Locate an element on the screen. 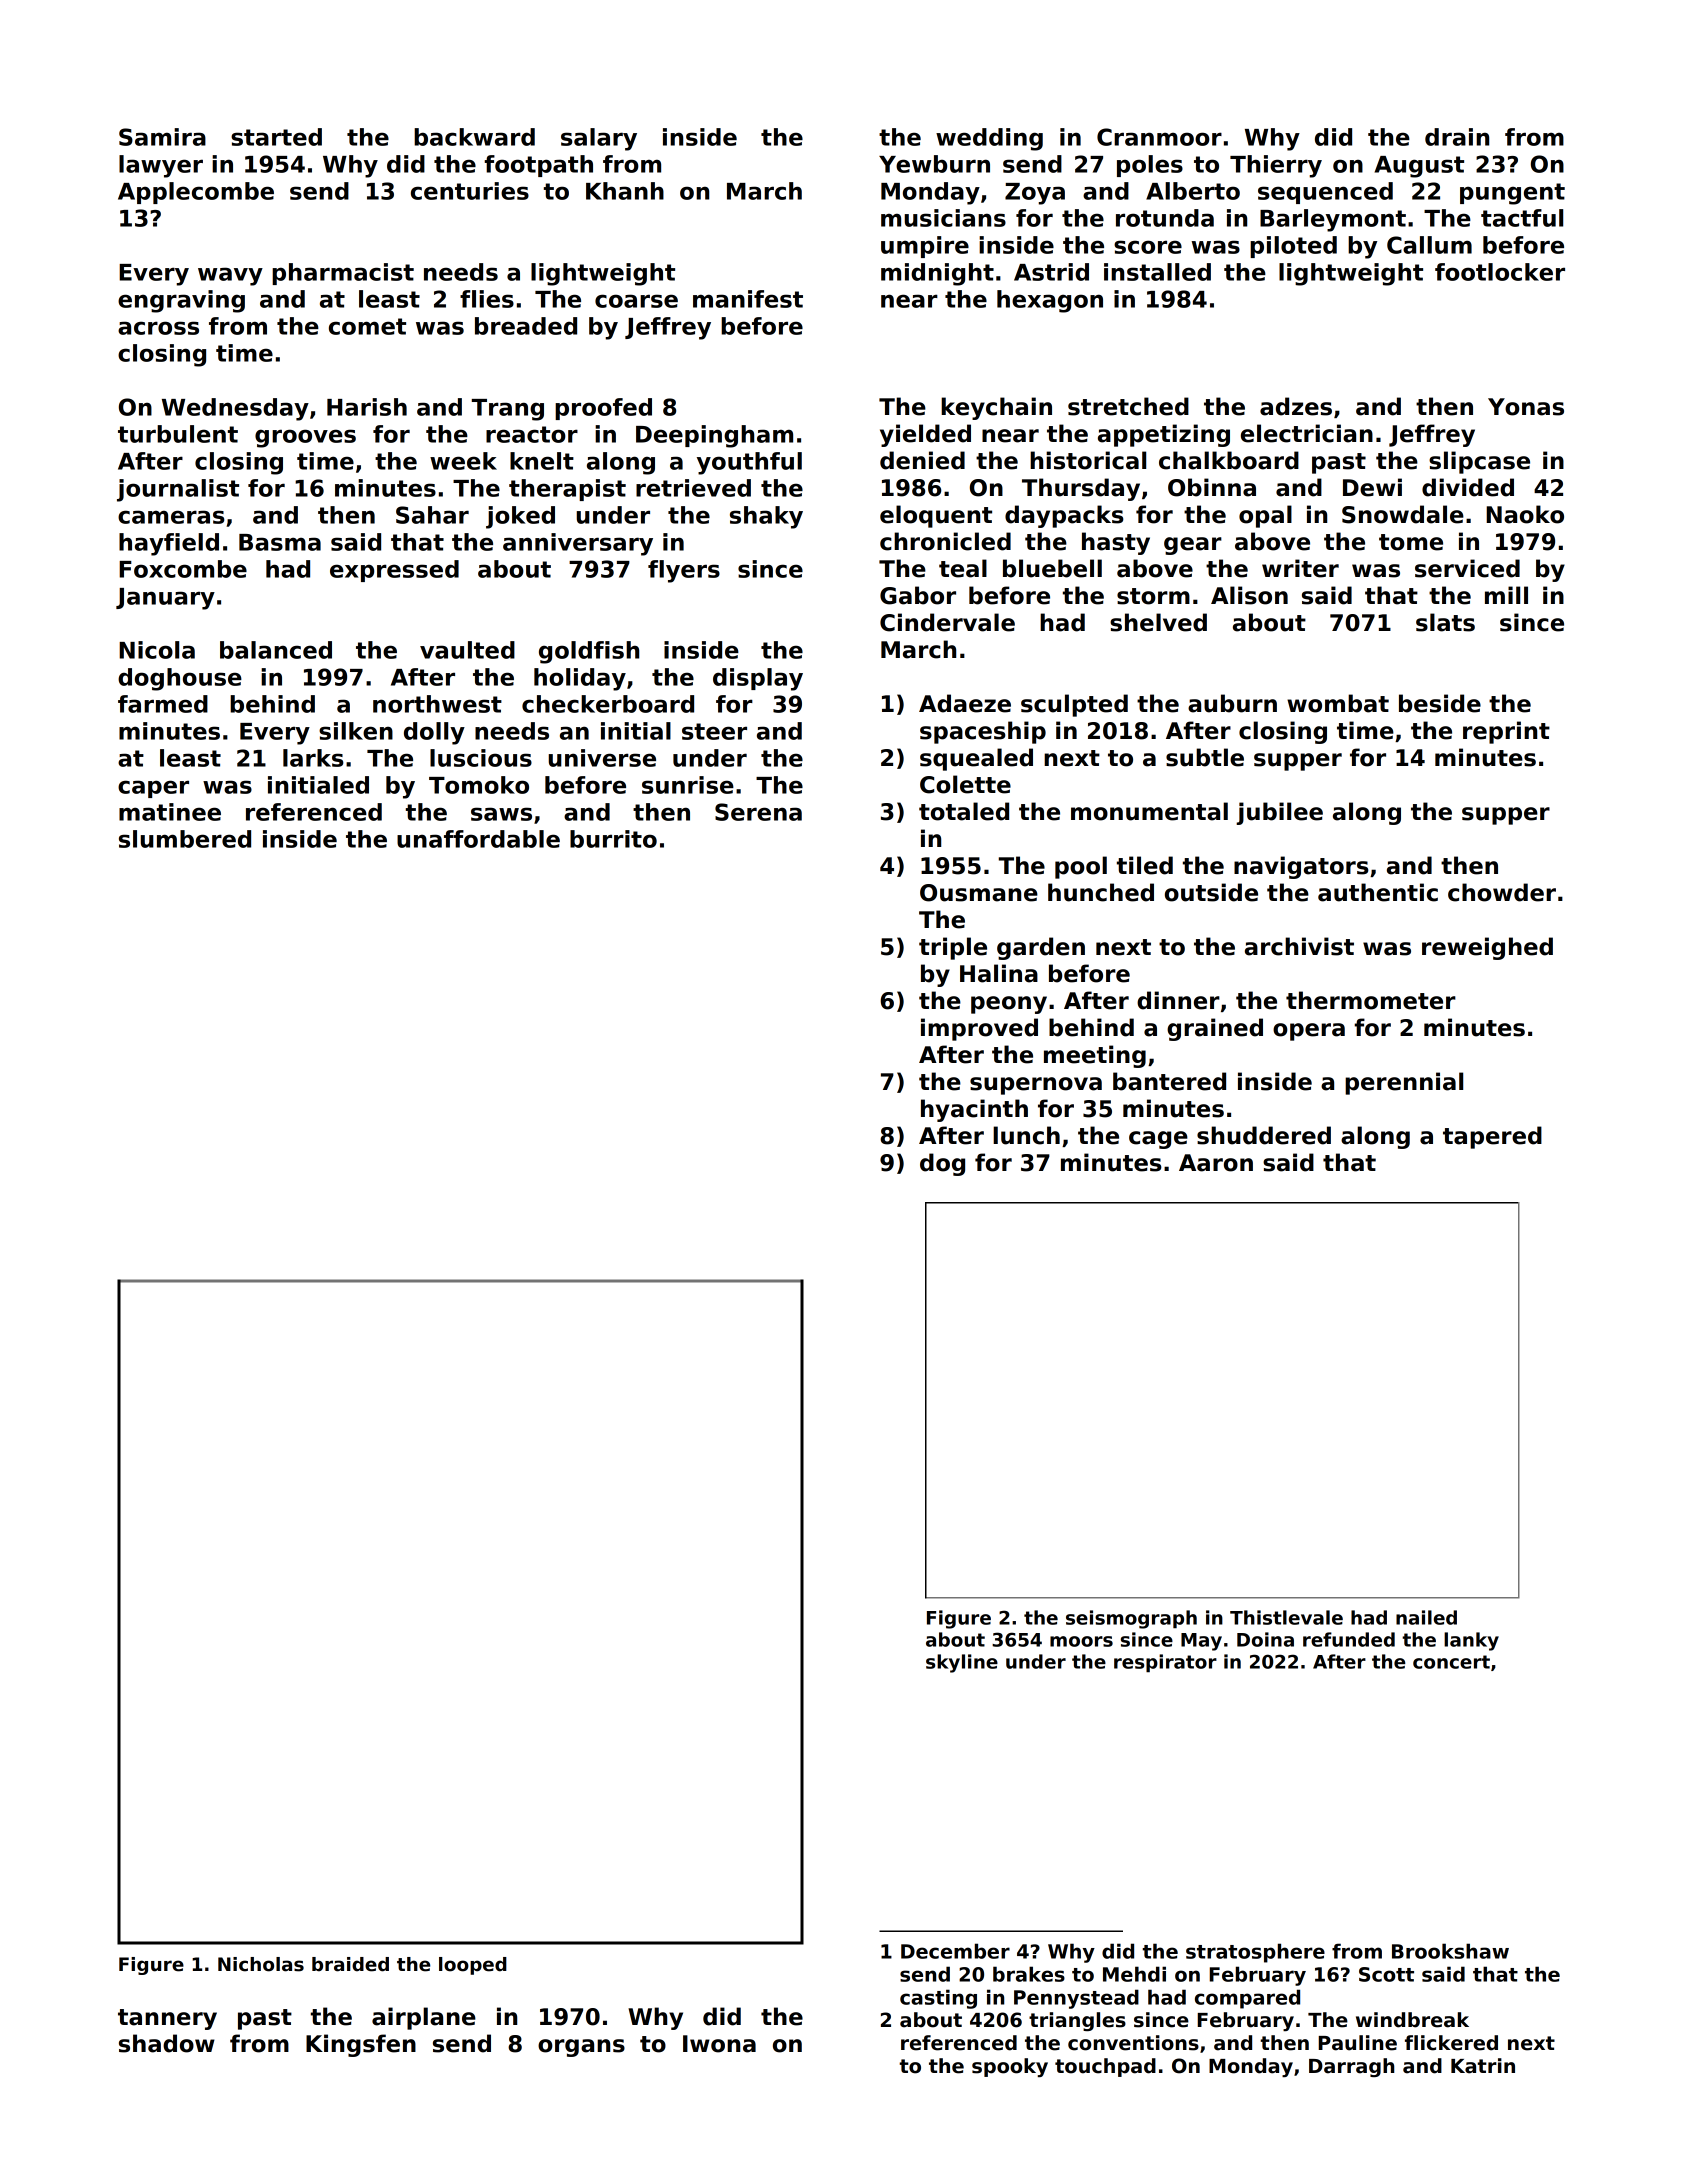 The height and width of the screenshot is (2178, 1683). Nicola is located at coordinates (157, 650).
